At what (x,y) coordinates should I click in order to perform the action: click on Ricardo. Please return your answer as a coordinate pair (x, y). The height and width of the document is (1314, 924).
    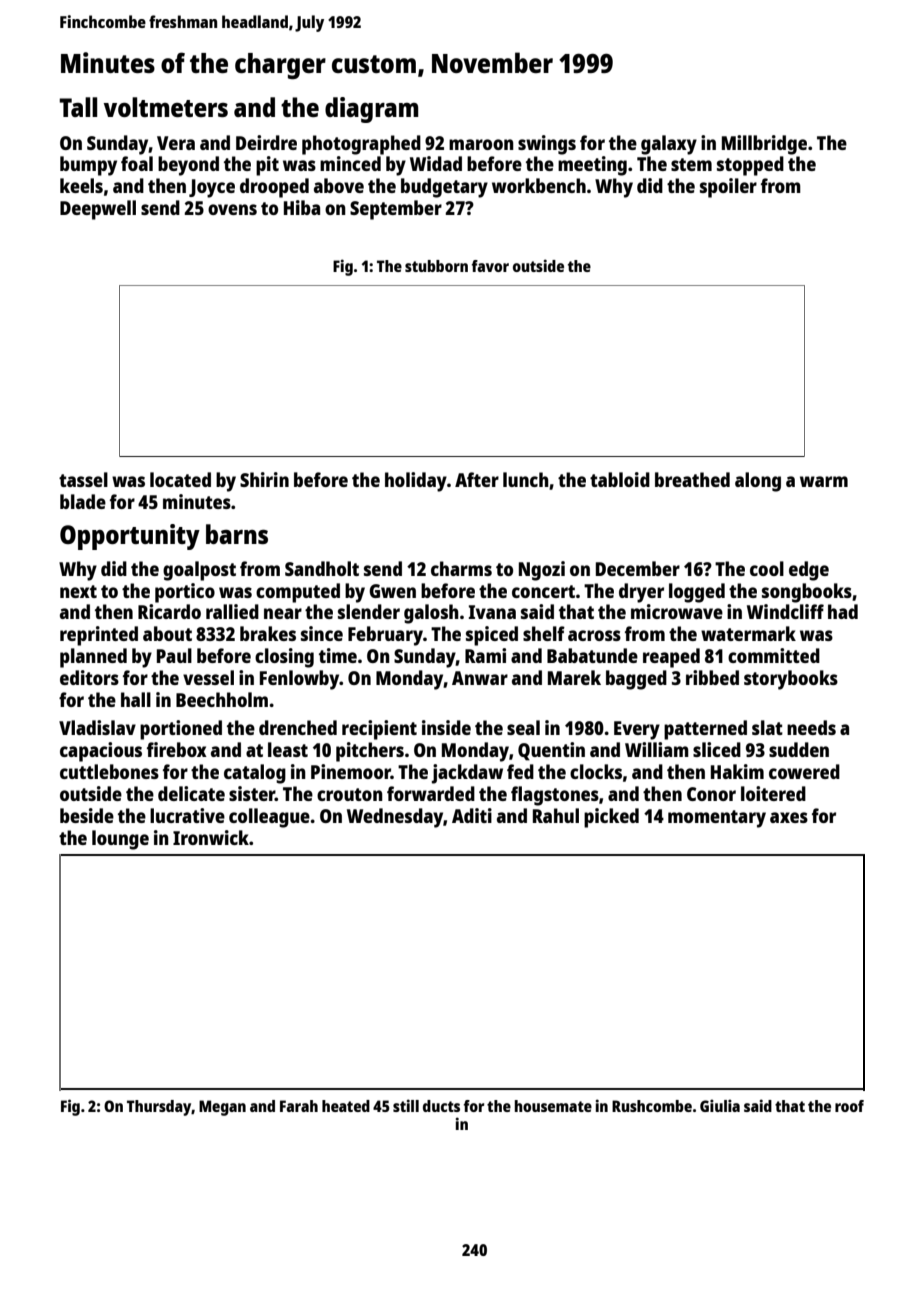
    Looking at the image, I should click on (169, 611).
